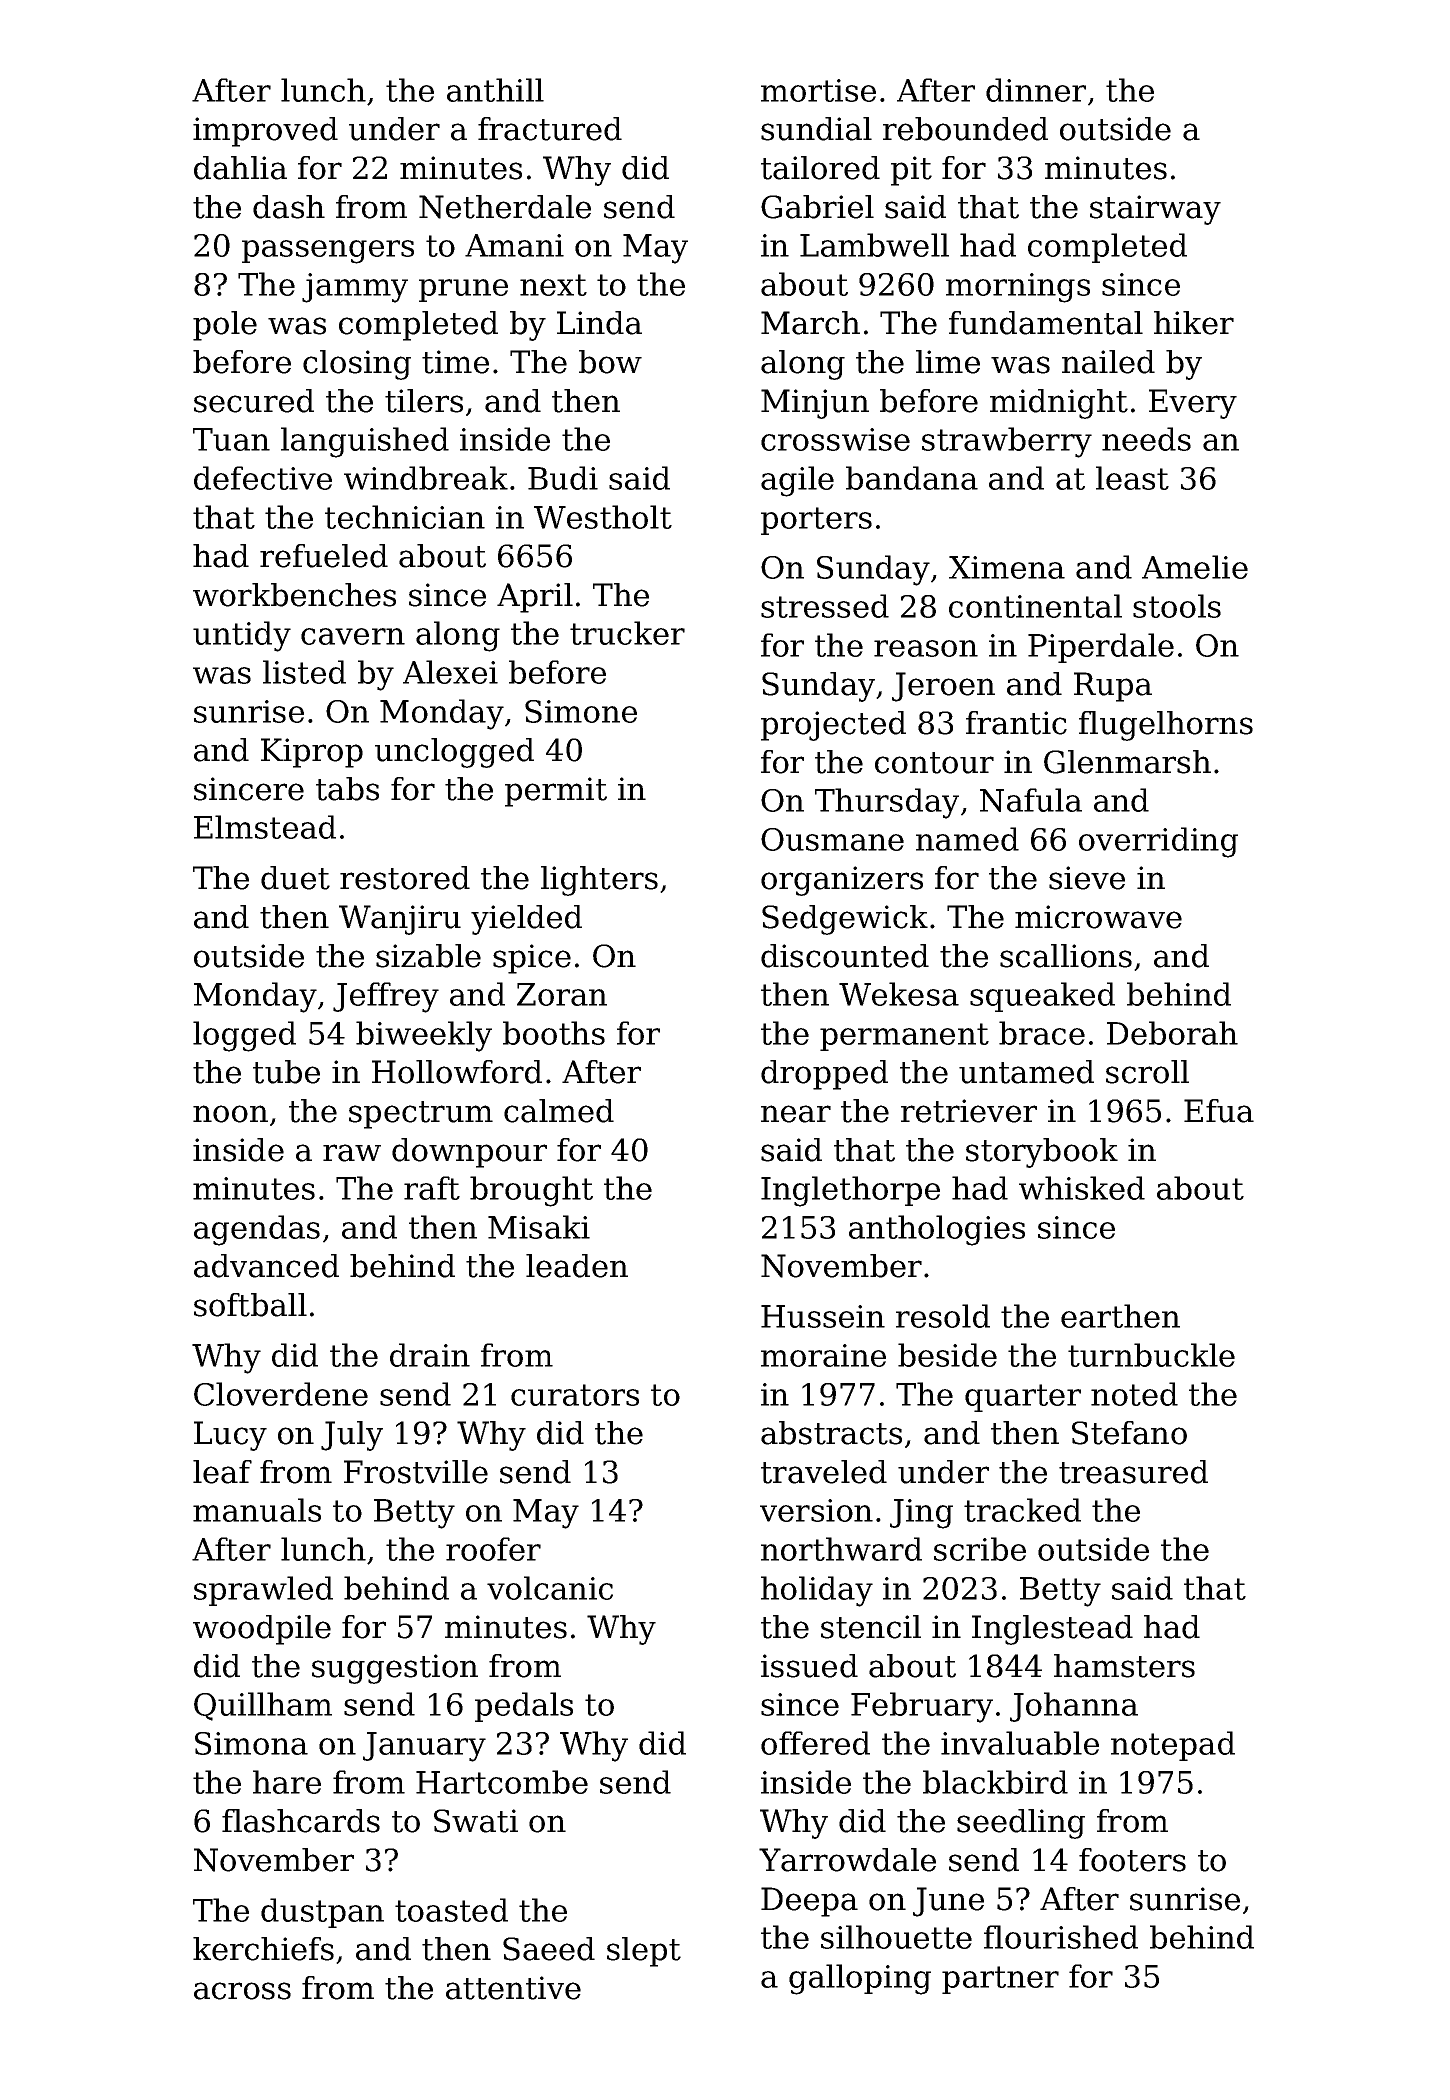  I want to click on anthologies, so click(937, 1230).
